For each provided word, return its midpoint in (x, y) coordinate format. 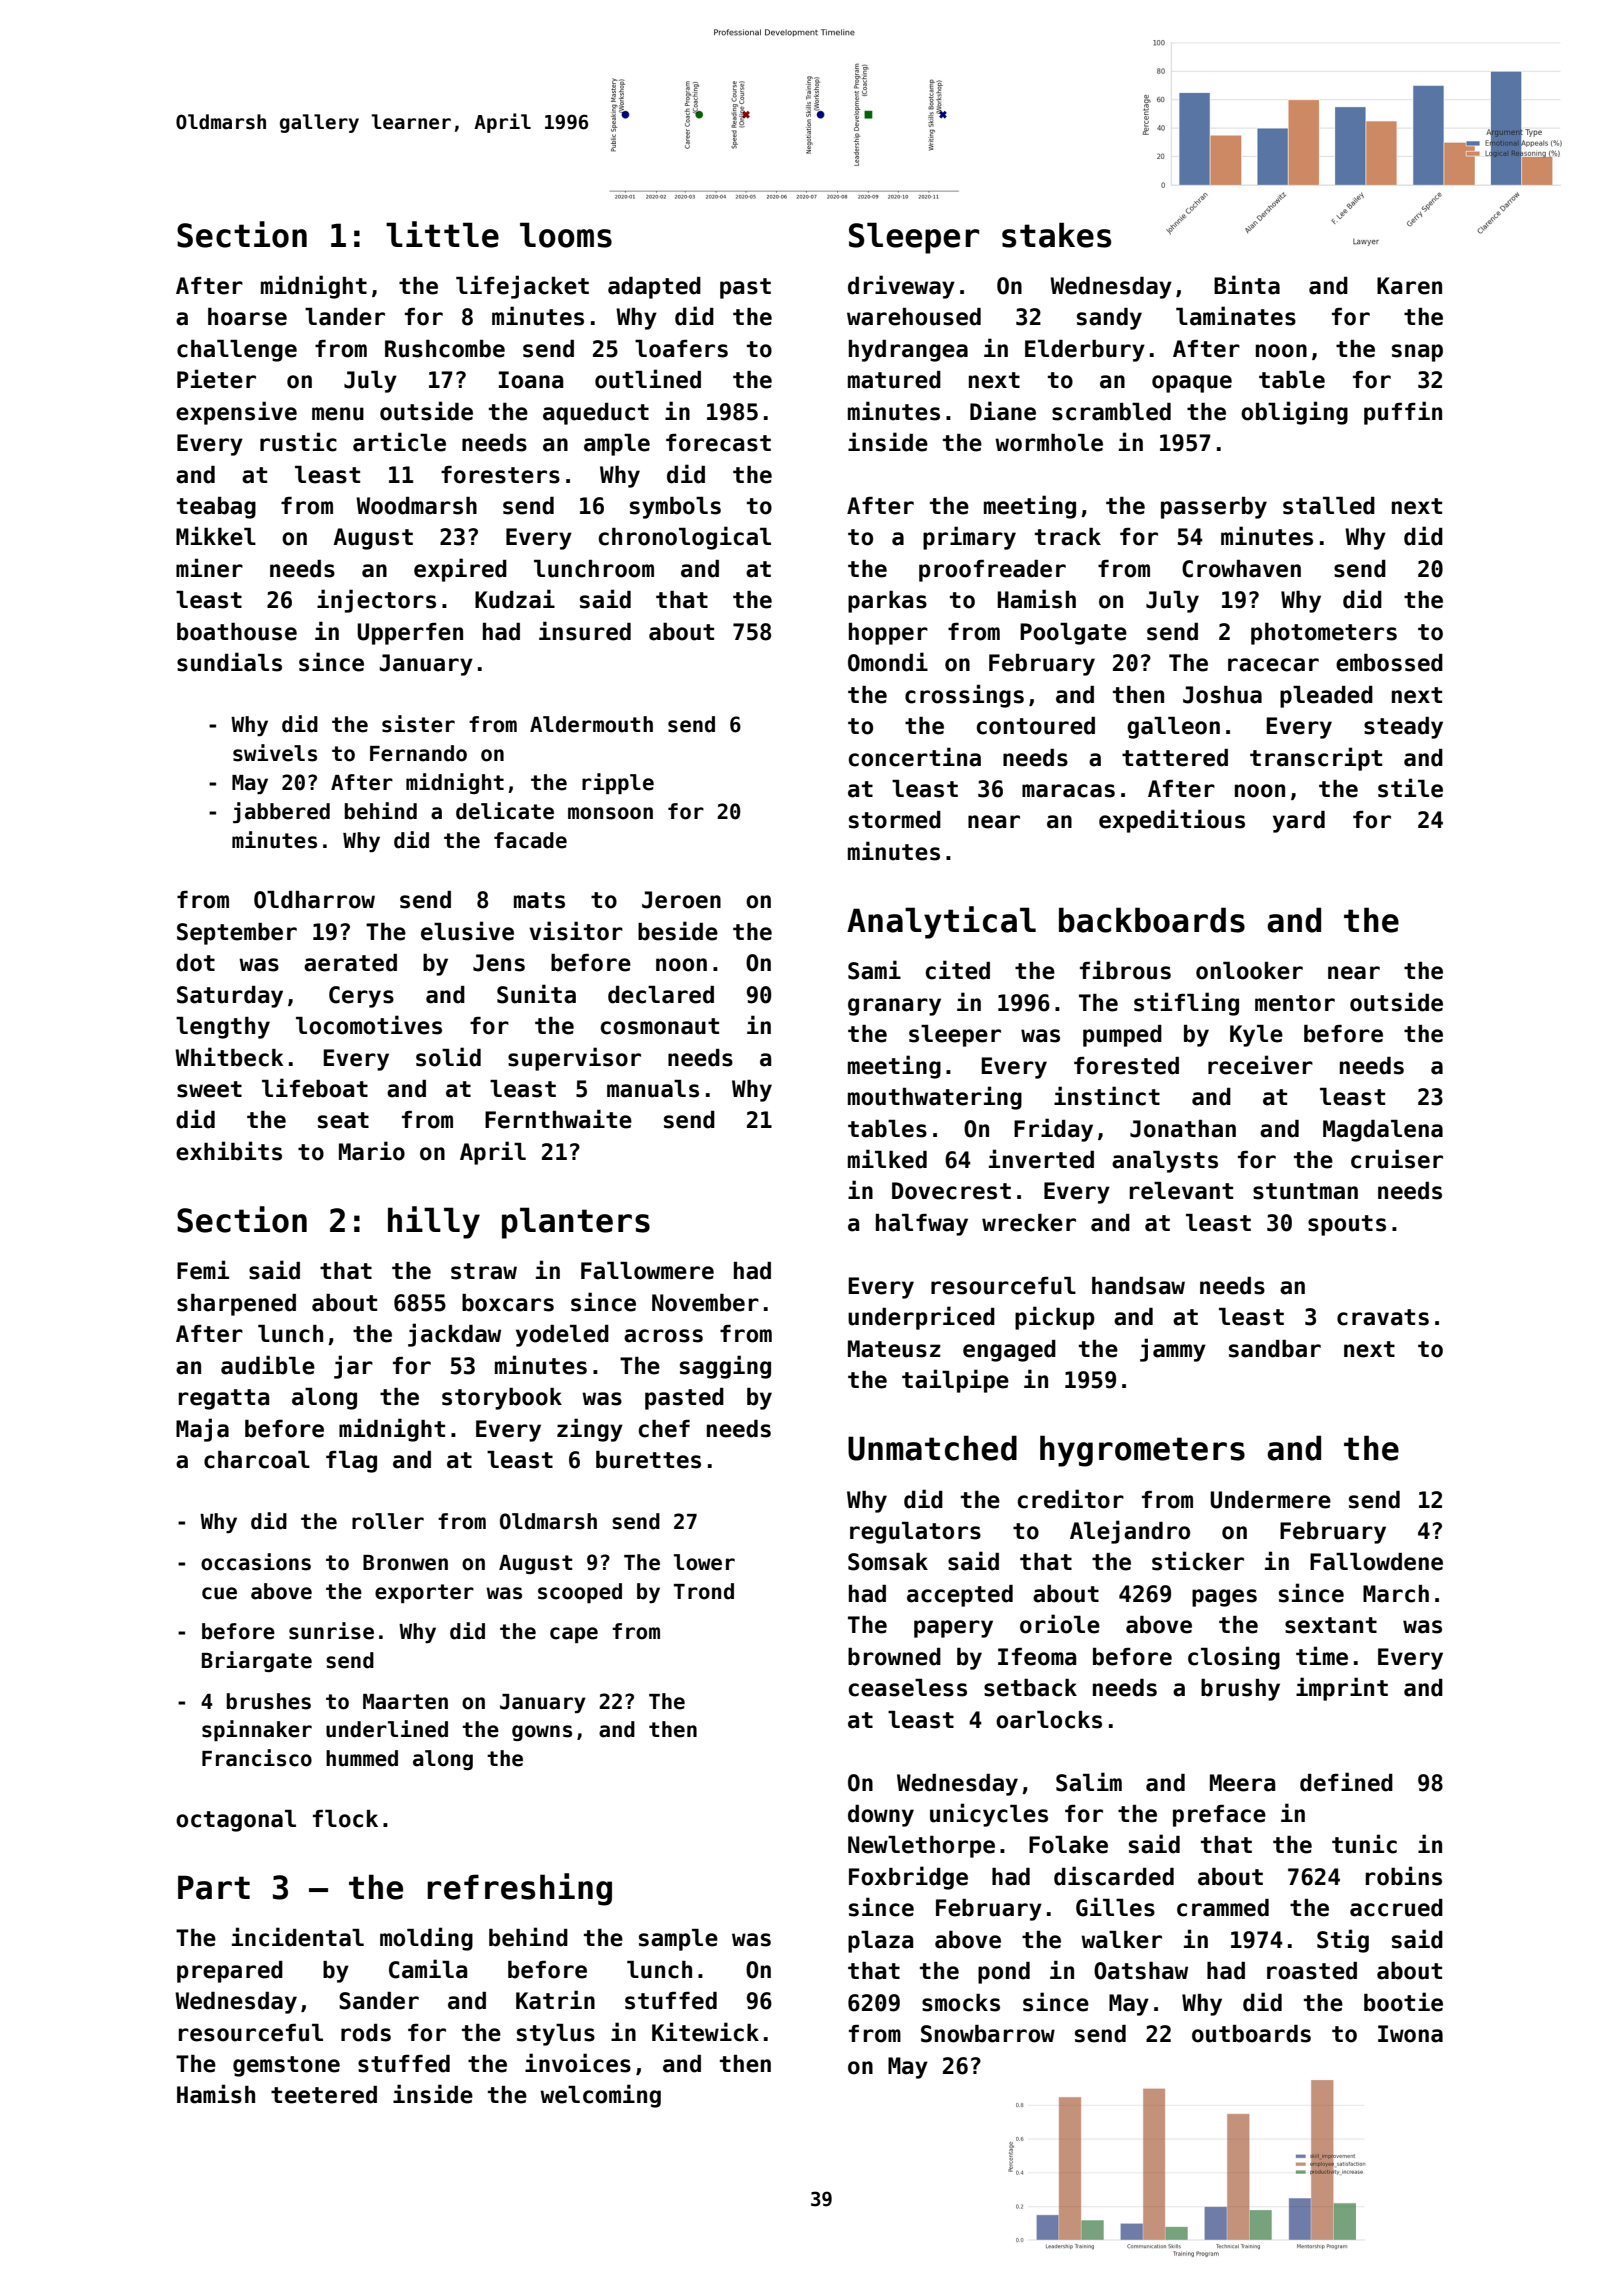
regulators (915, 1533)
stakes (1056, 235)
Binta (1247, 285)
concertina (915, 757)
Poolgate (1073, 634)
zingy (590, 1430)
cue (219, 1593)
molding (426, 1939)
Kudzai (515, 599)
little (442, 234)
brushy (1240, 1690)
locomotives (369, 1025)
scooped (580, 1593)
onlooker (1249, 971)
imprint (1342, 1689)
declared (661, 995)
